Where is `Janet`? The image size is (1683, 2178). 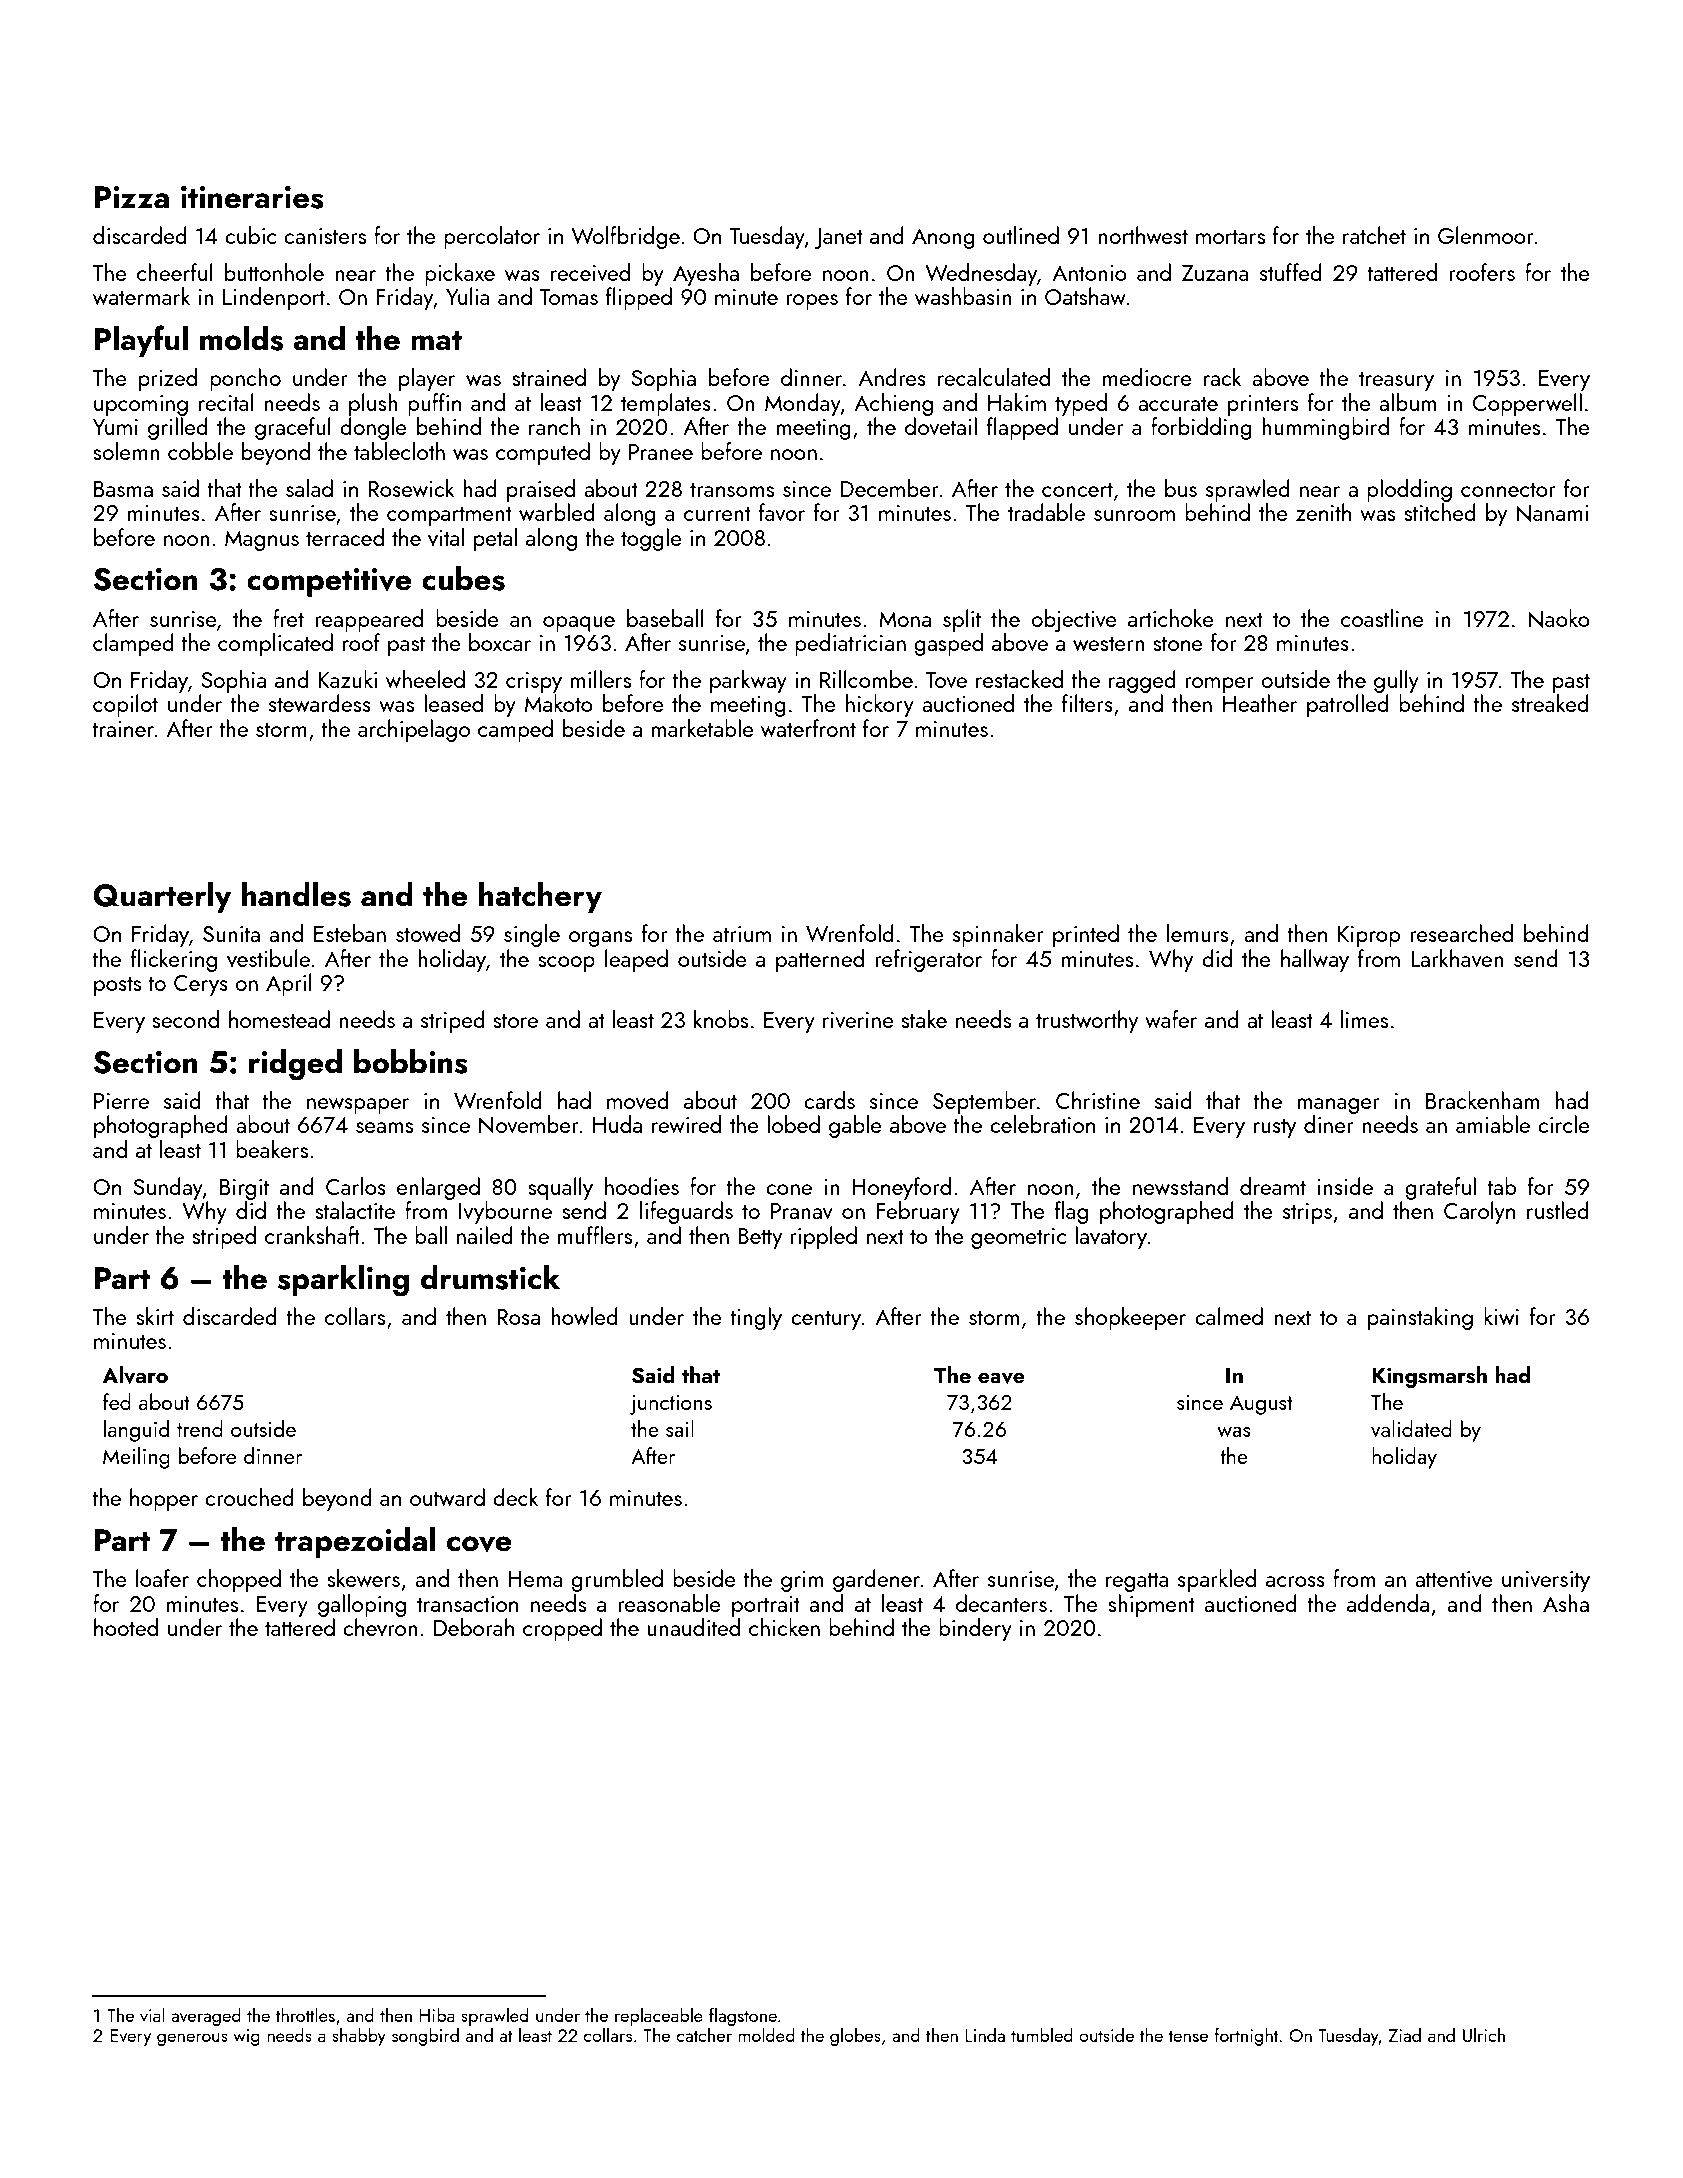 Janet is located at coordinates (838, 238).
